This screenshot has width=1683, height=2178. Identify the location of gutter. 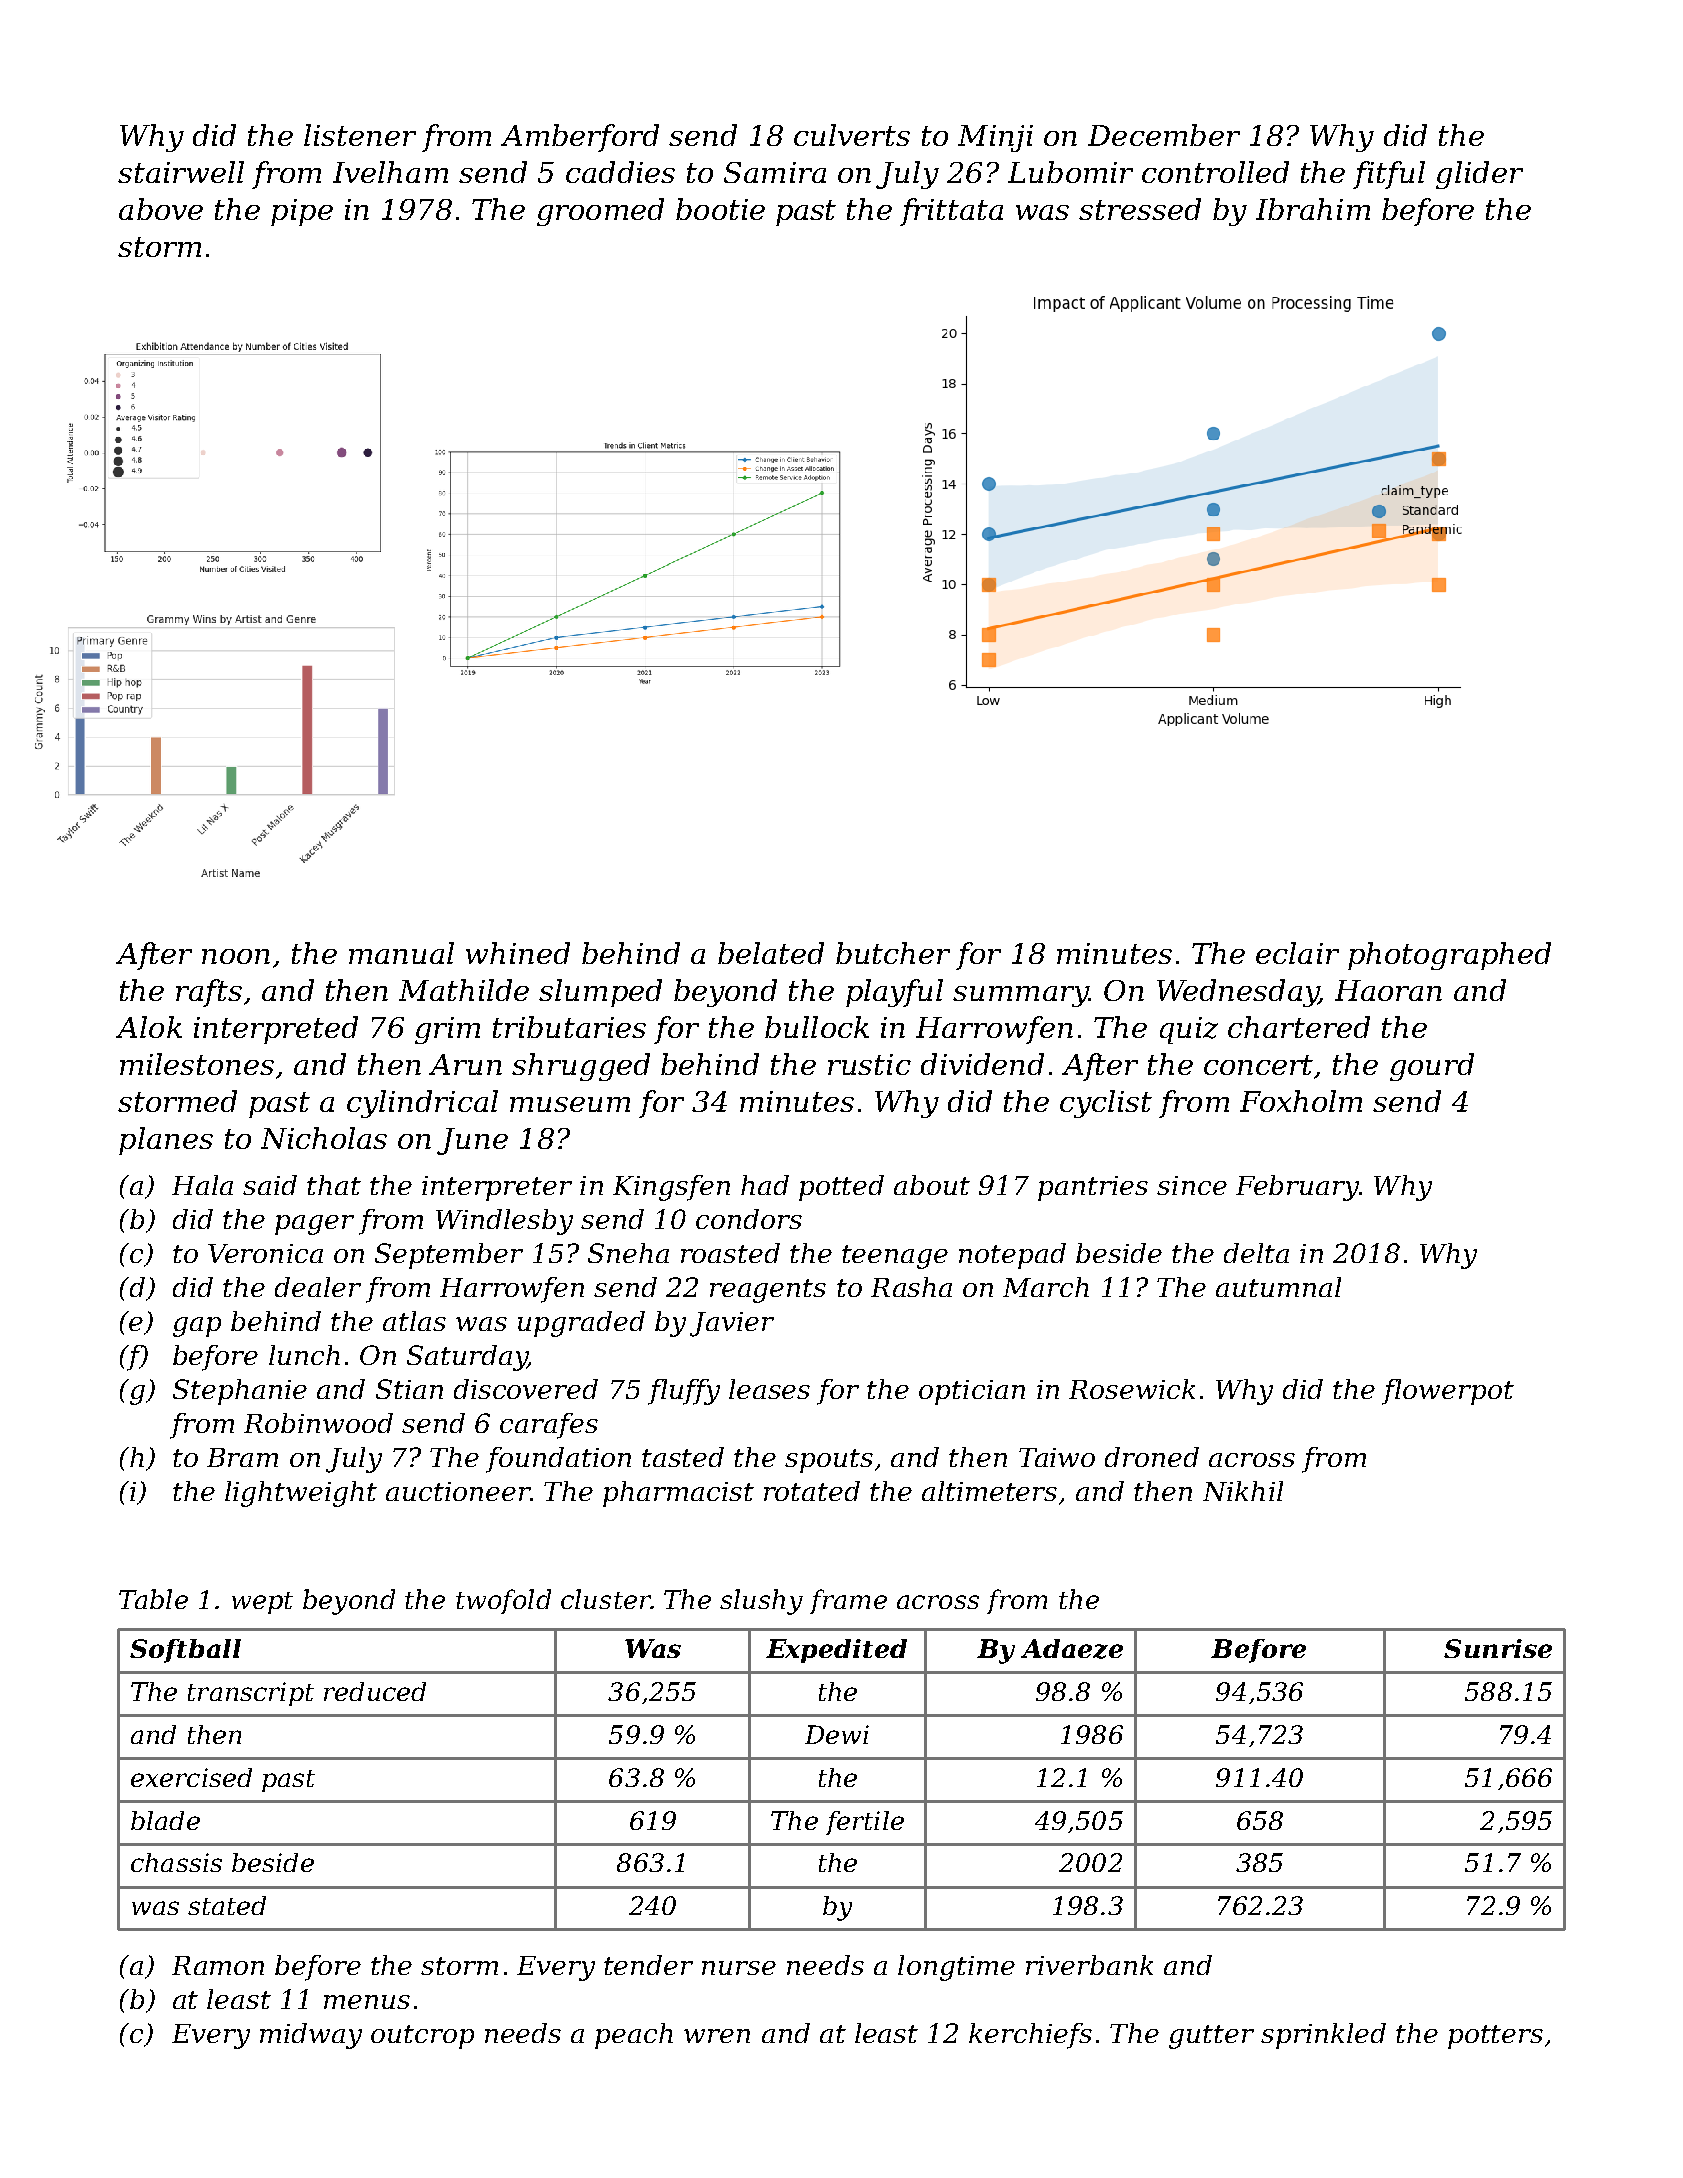
(1211, 2037).
